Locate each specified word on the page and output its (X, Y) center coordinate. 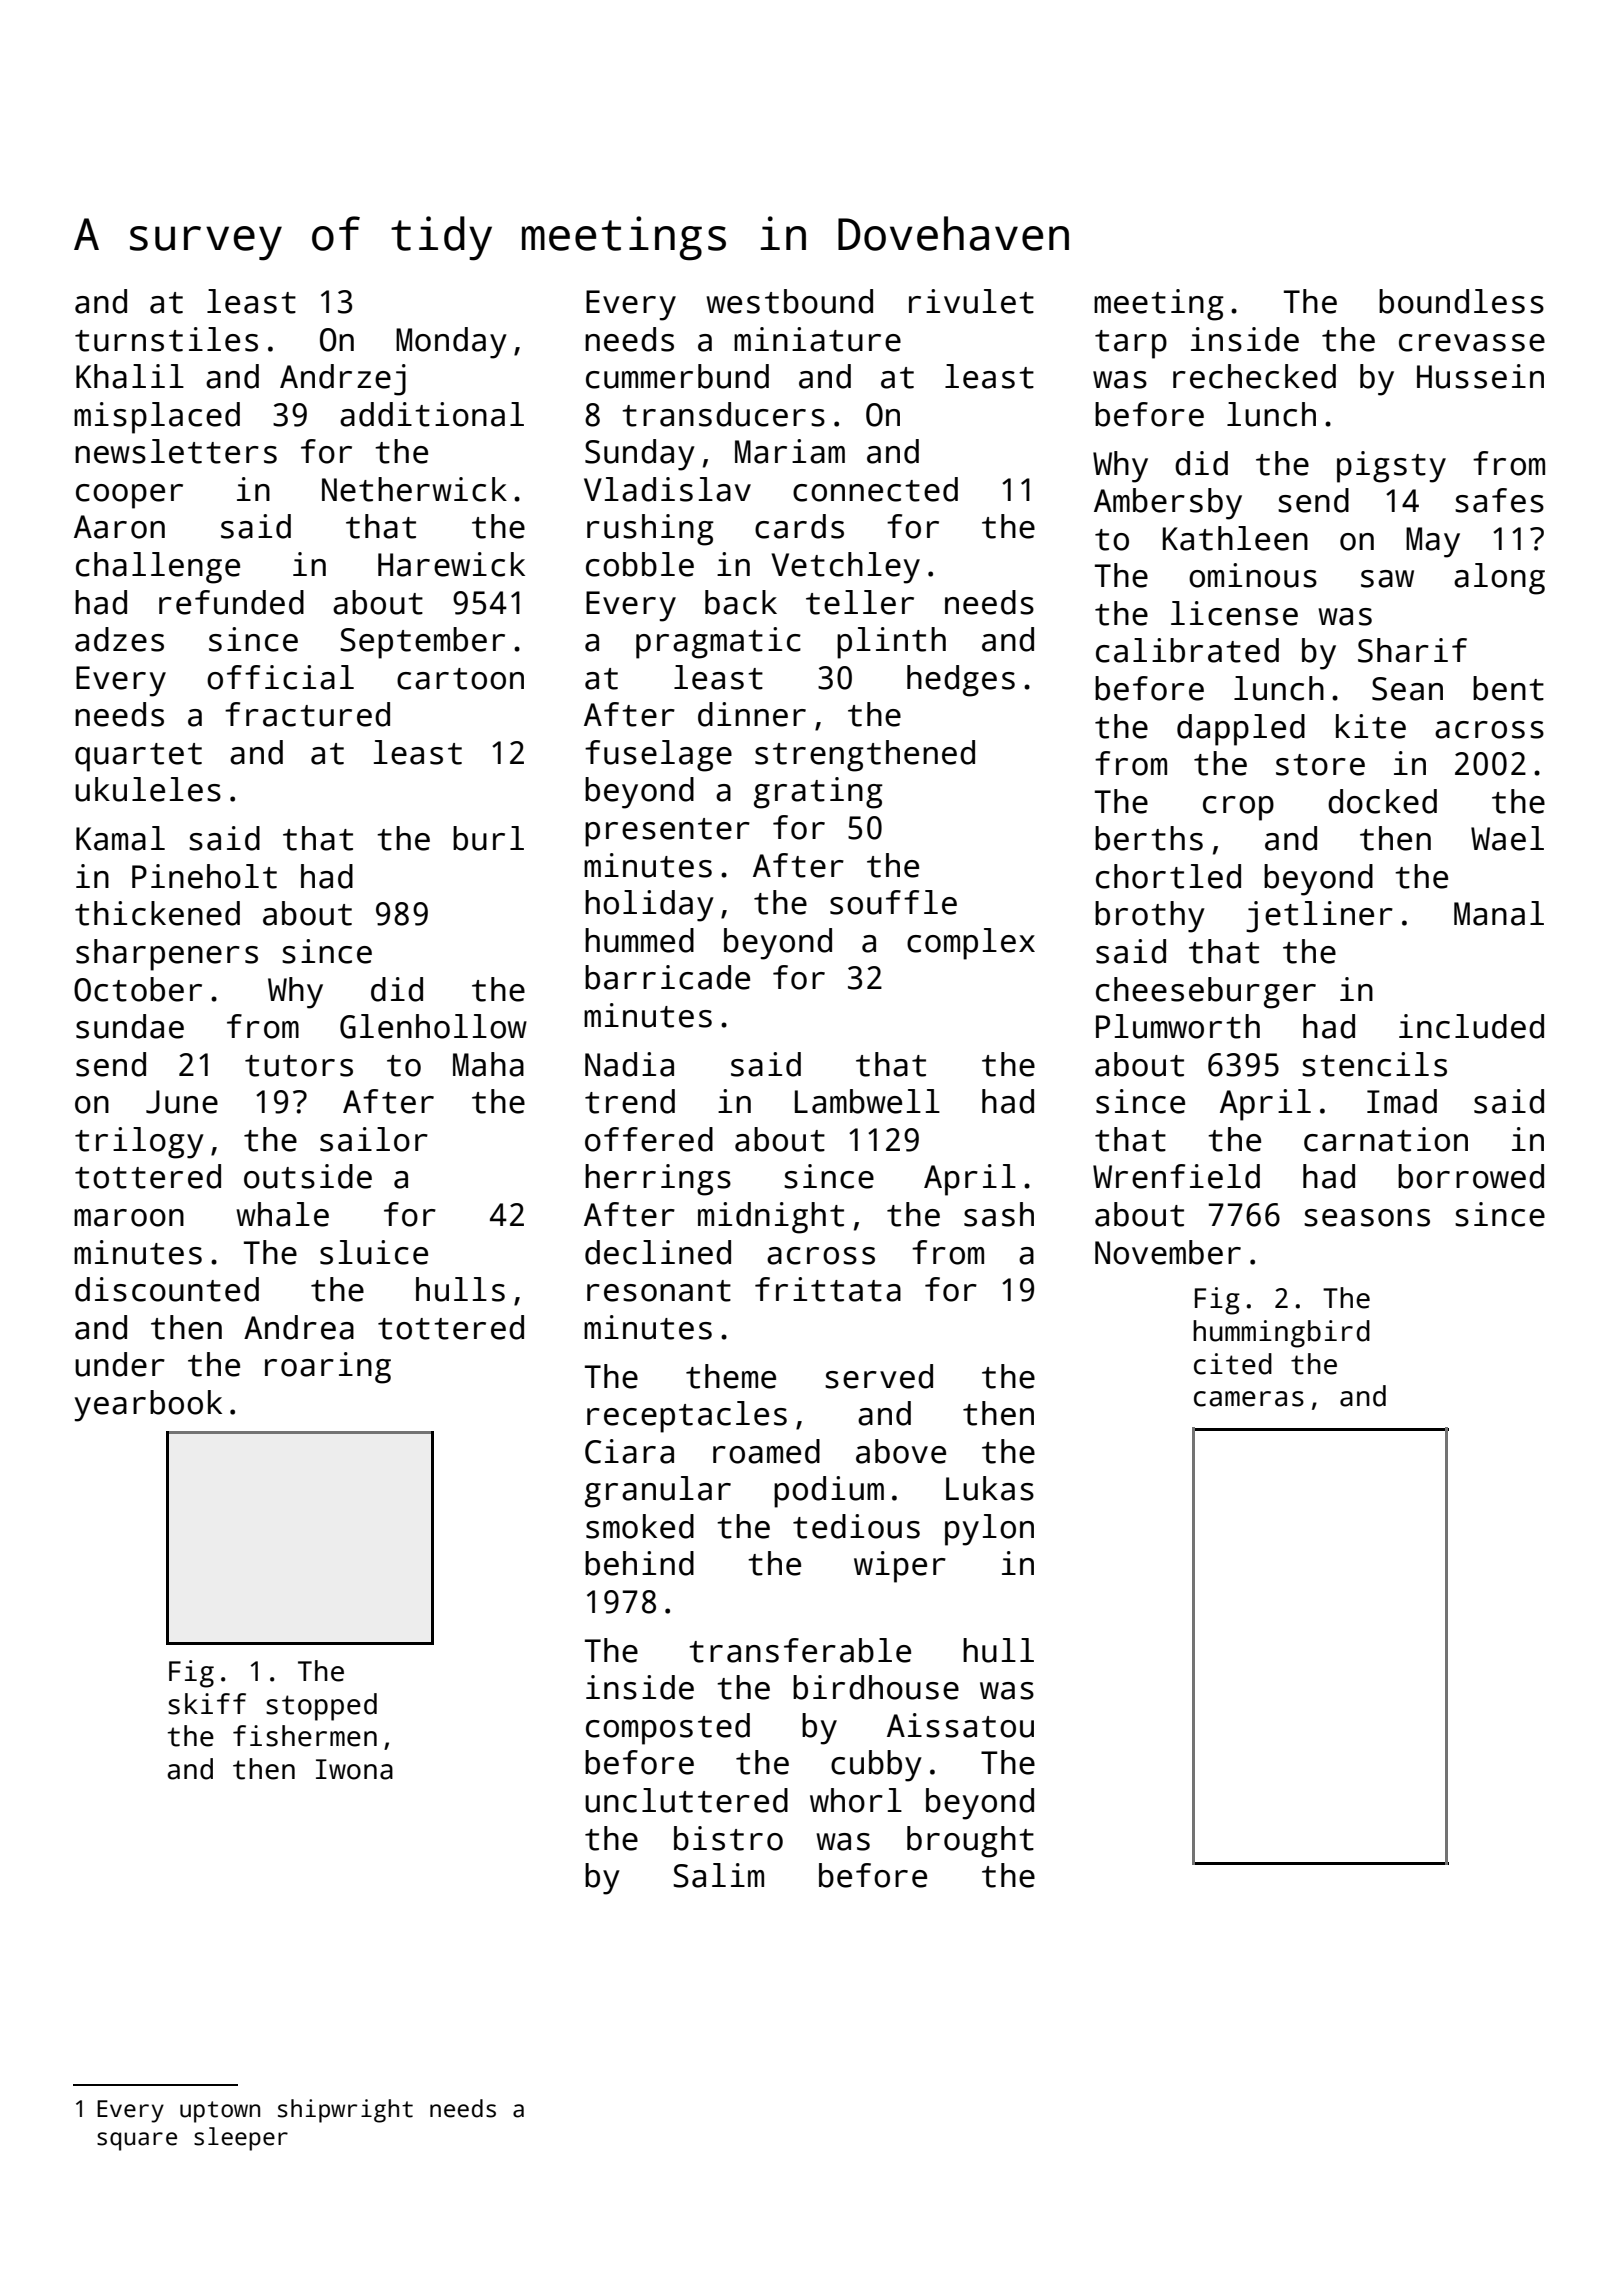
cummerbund (677, 376)
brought (970, 1842)
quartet (138, 757)
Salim (718, 1875)
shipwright (345, 2111)
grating (818, 793)
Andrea (299, 1327)
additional (432, 414)
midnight (771, 1218)
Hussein (1480, 376)
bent (1508, 688)
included (1471, 1026)
